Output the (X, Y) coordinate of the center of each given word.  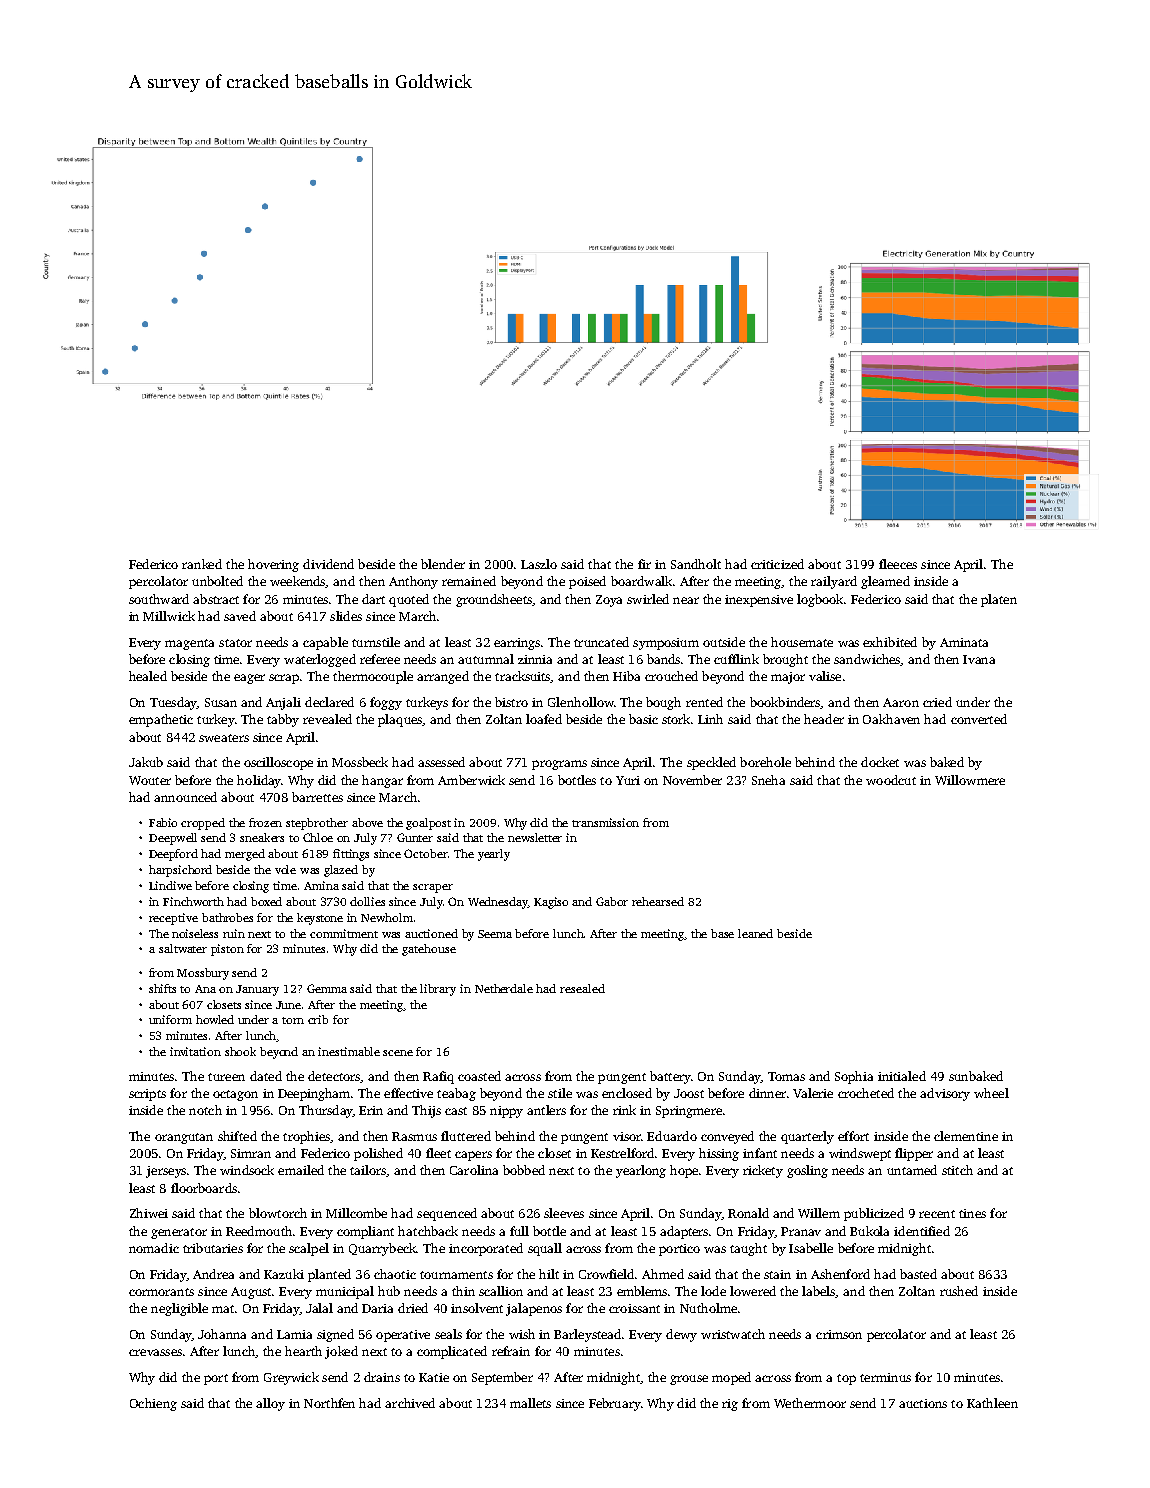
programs (559, 765)
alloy (270, 1404)
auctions (923, 1403)
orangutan (184, 1138)
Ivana (979, 659)
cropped (203, 824)
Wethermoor (810, 1403)
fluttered (466, 1136)
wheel (991, 1093)
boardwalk (641, 581)
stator (235, 643)
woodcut (891, 780)
